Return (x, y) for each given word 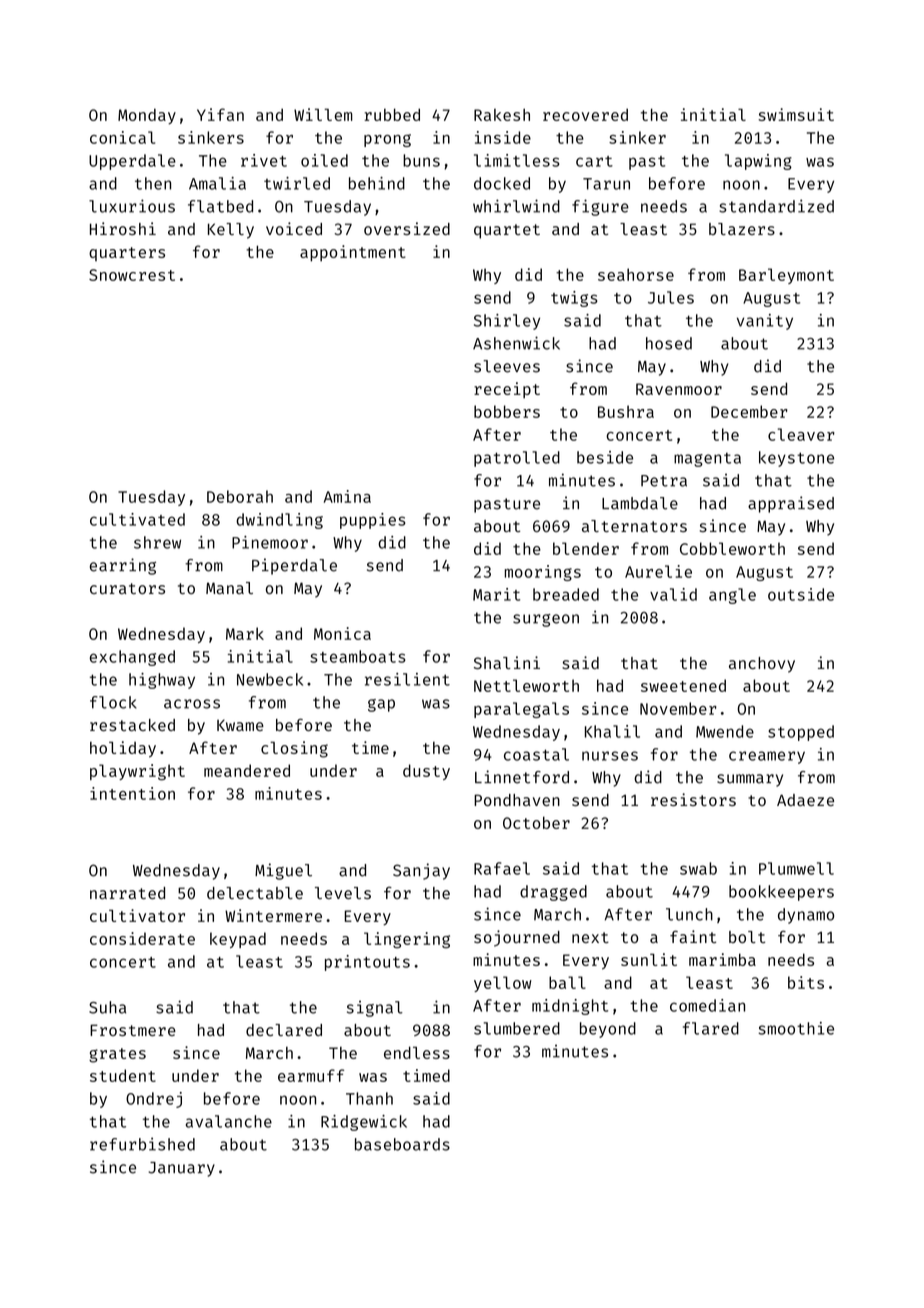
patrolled (517, 459)
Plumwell (796, 868)
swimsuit (796, 114)
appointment (353, 253)
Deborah (240, 496)
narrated (127, 893)
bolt (747, 937)
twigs (574, 299)
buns (421, 160)
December (749, 411)
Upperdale (132, 162)
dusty (426, 772)
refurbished (142, 1144)
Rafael (502, 868)
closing (294, 749)
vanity (765, 322)
